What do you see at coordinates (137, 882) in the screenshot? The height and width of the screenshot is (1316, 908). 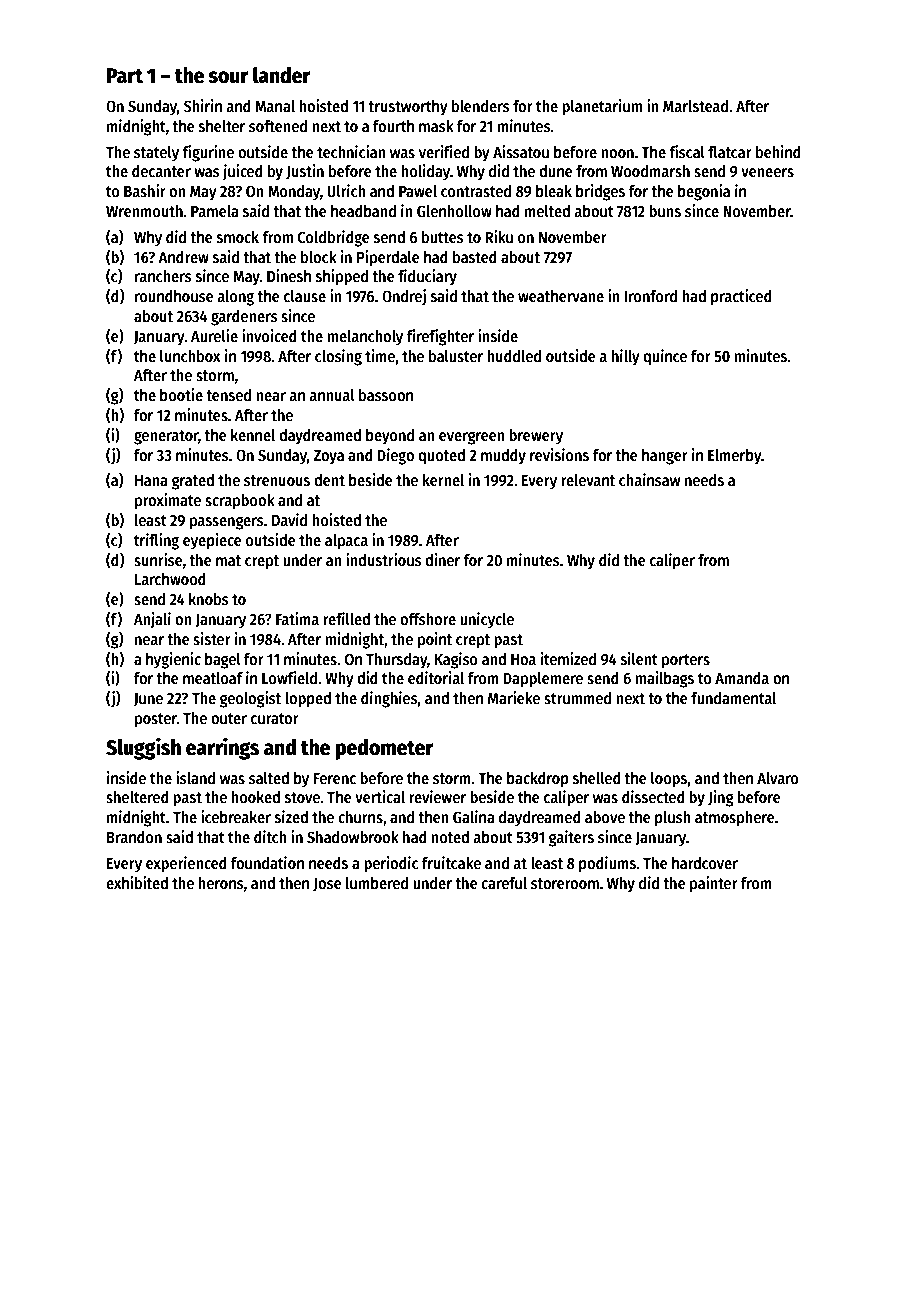 I see `exhibited` at bounding box center [137, 882].
